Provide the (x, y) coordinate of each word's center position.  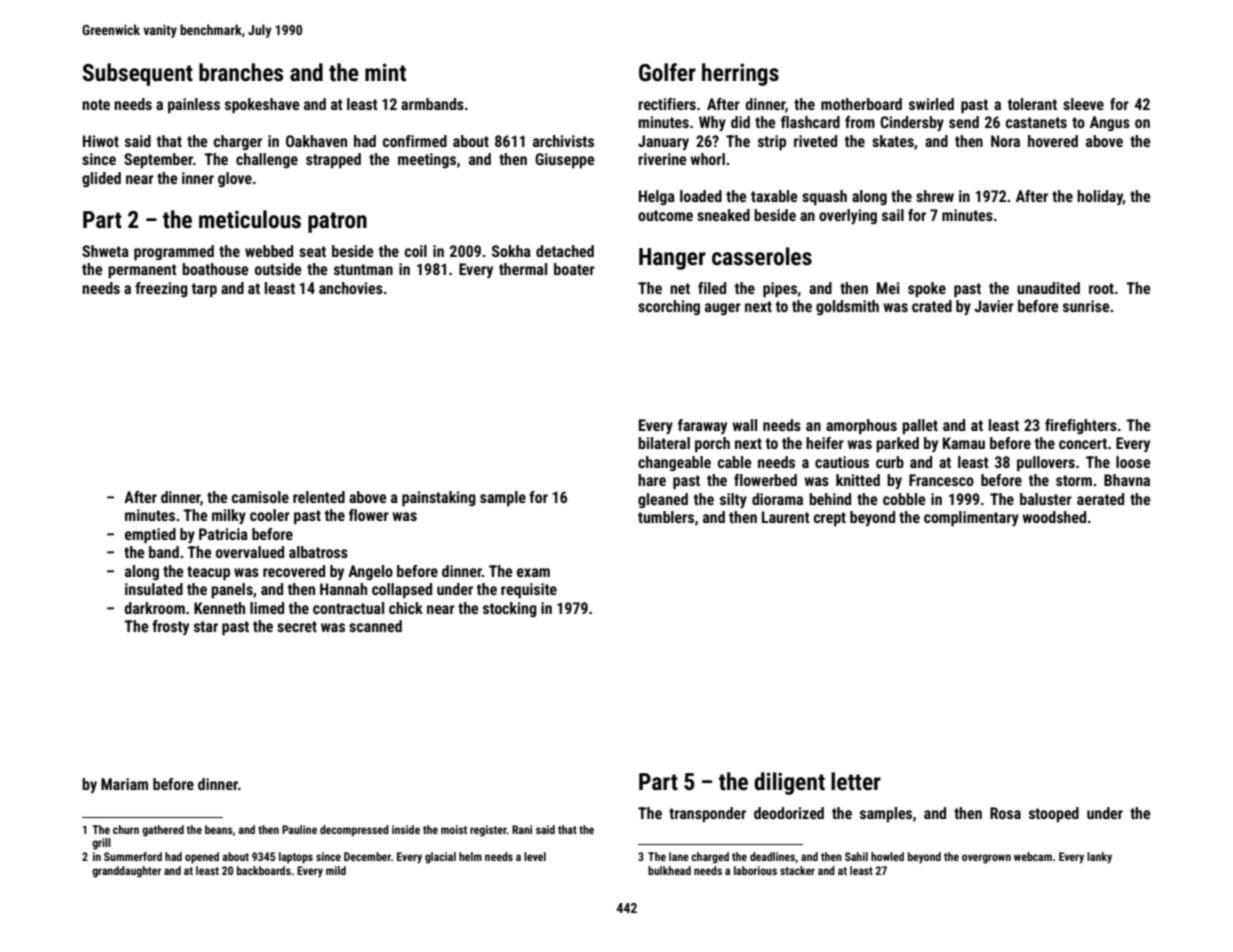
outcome (665, 215)
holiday (1100, 197)
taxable (774, 196)
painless (194, 106)
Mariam (124, 784)
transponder (707, 815)
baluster (1046, 499)
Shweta (105, 251)
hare (652, 480)
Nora (1005, 141)
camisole (260, 497)
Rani (522, 829)
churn (126, 829)
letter (856, 781)
